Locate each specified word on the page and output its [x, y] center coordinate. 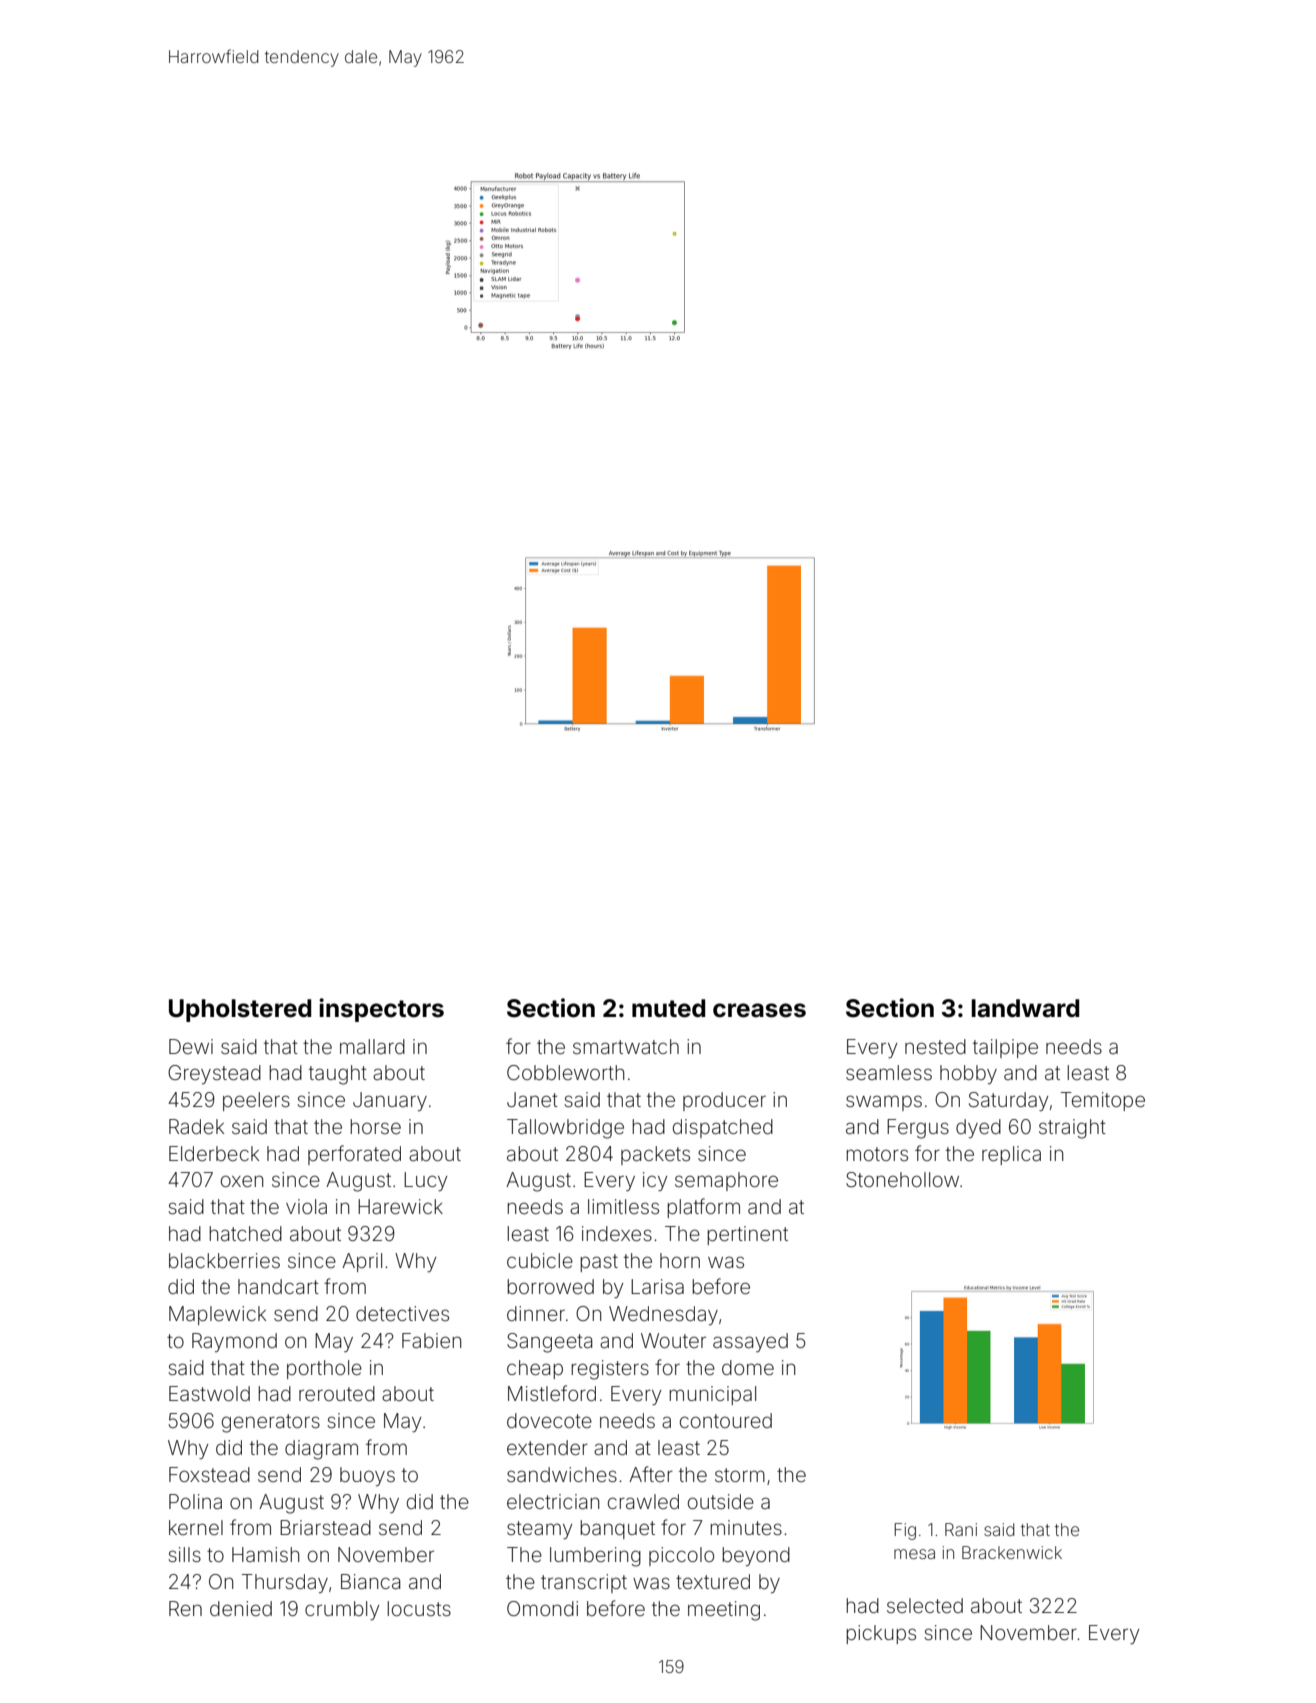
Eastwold [209, 1393]
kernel [196, 1527]
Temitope [1103, 1101]
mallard [372, 1046]
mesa [914, 1554]
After [651, 1474]
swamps [884, 1103]
